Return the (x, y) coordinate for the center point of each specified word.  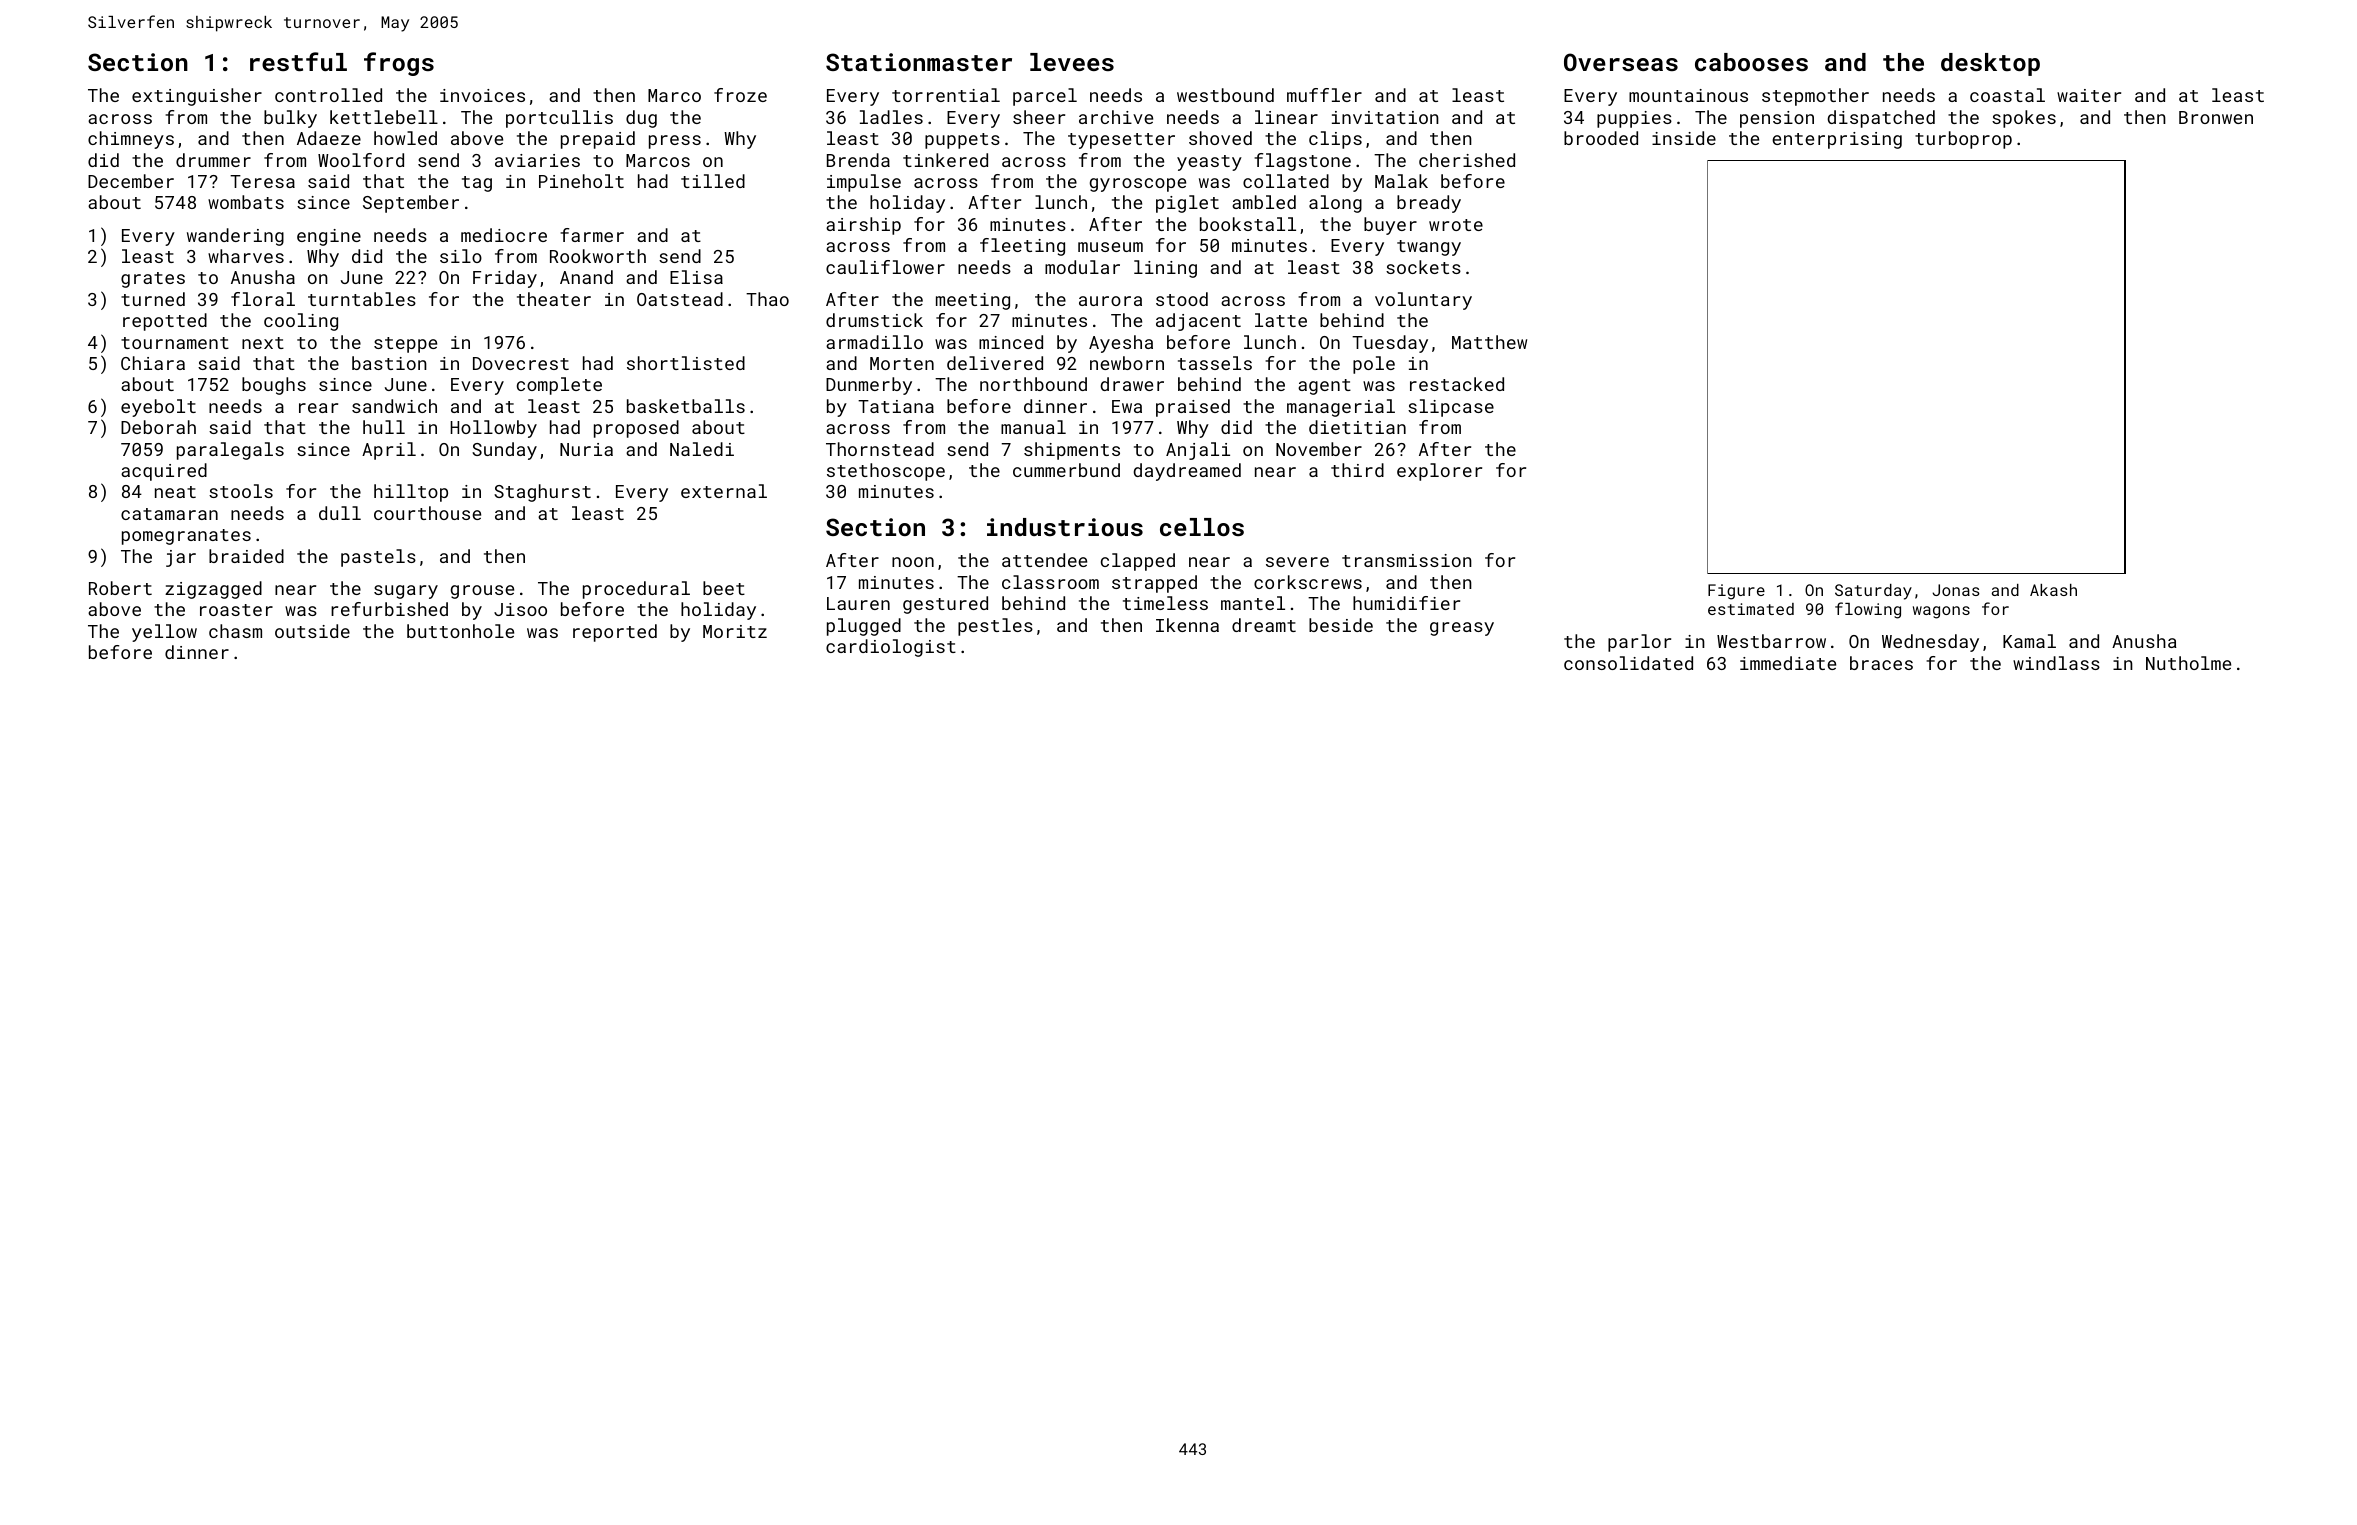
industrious (1065, 527)
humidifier (1406, 603)
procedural (636, 590)
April (389, 451)
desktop (1990, 64)
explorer (1439, 472)
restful (298, 61)
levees (1072, 62)
